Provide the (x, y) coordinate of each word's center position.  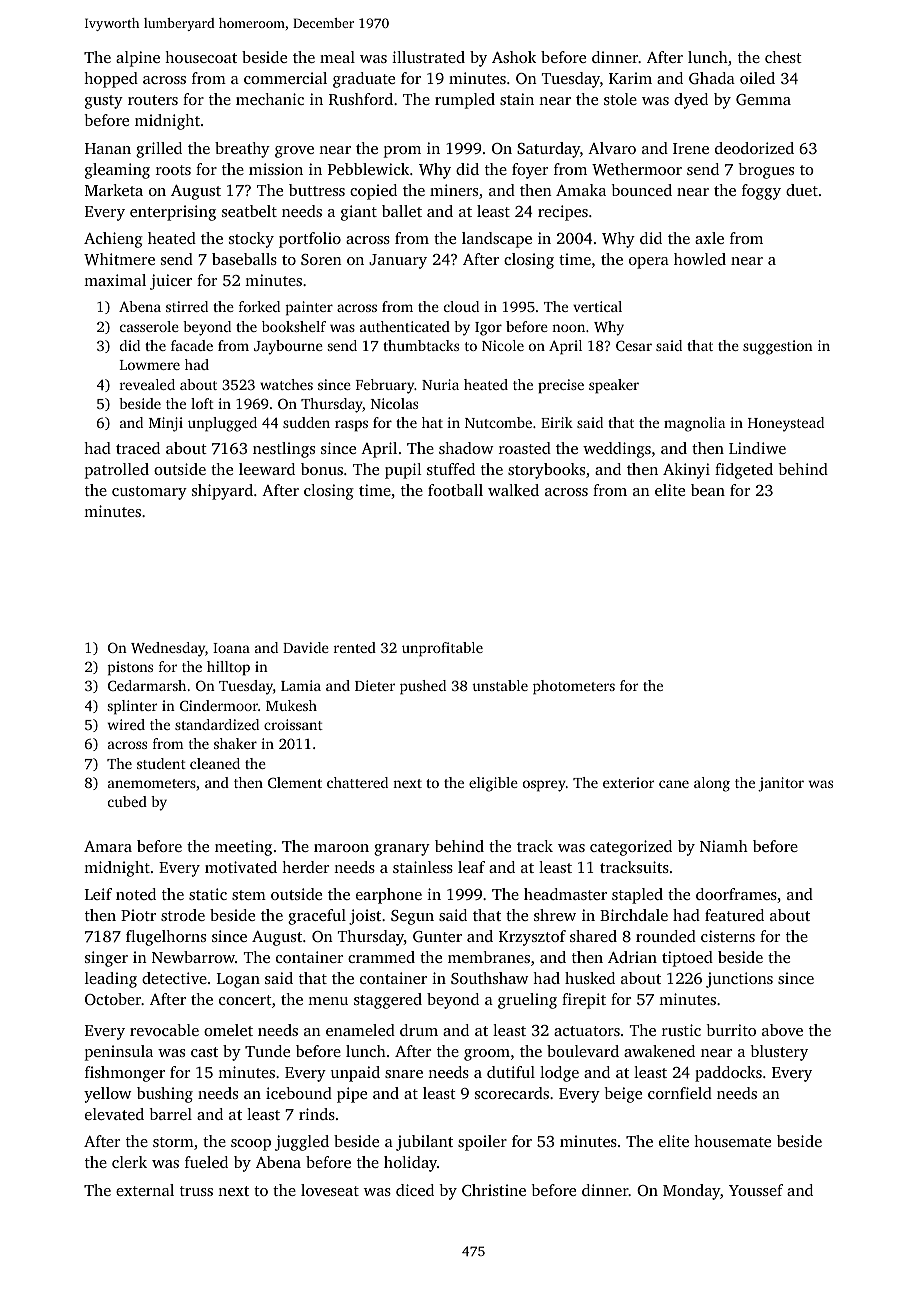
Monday (691, 1192)
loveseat (330, 1190)
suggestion (778, 347)
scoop (251, 1145)
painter (309, 308)
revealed (147, 384)
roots (173, 170)
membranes (489, 957)
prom (402, 152)
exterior (628, 782)
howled (700, 259)
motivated (241, 867)
